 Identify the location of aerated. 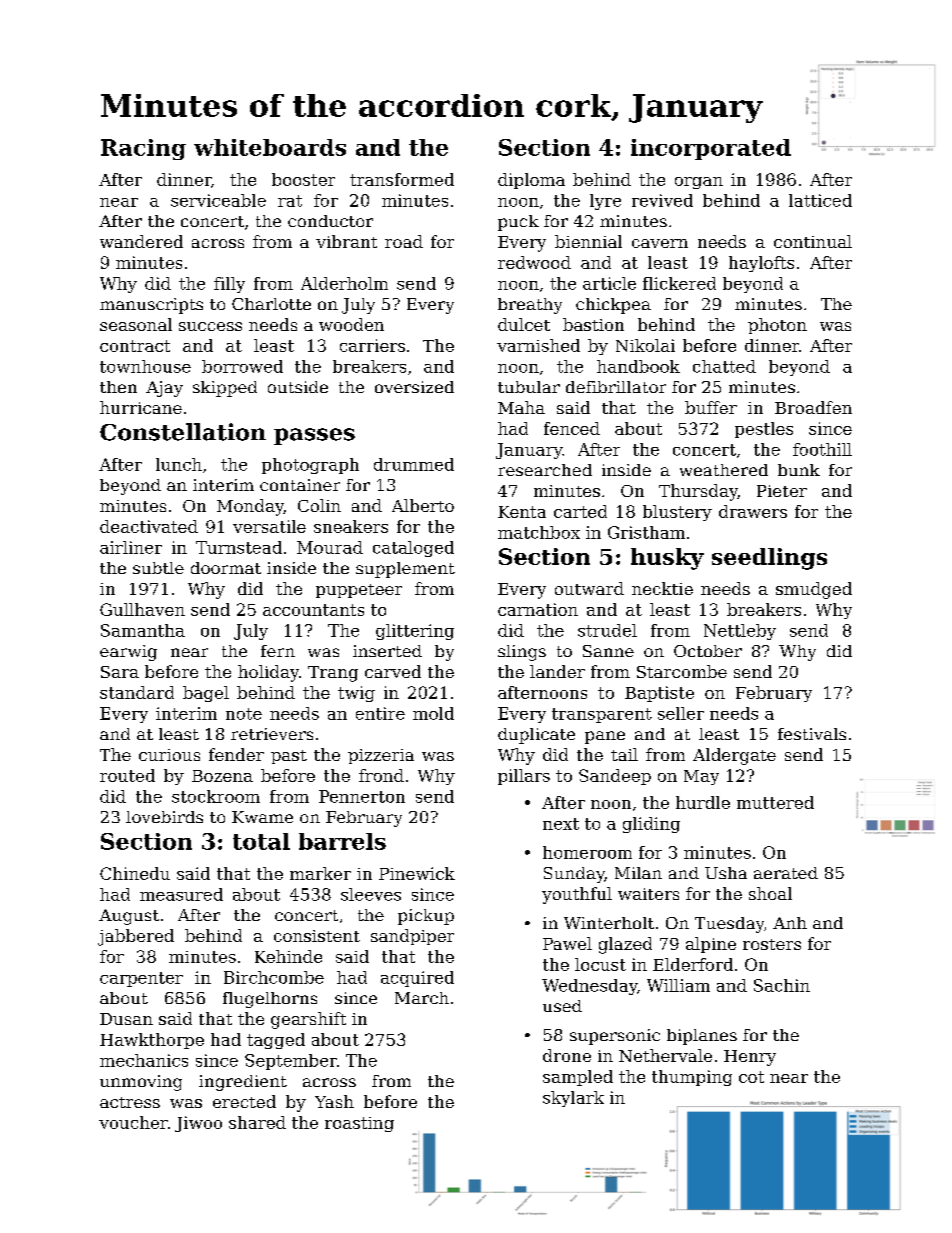
(786, 873).
